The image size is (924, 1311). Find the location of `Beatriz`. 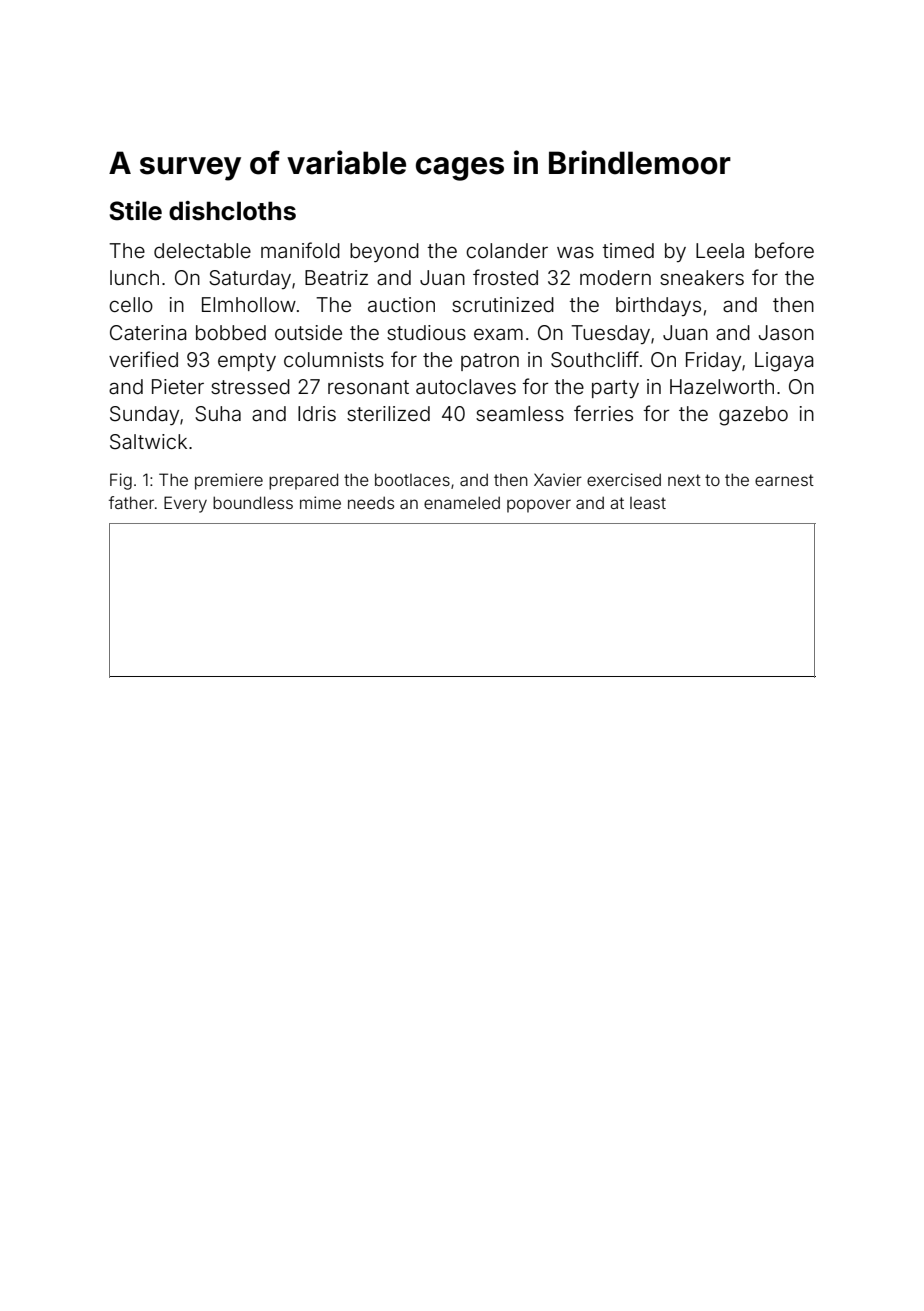

Beatriz is located at coordinates (336, 277).
